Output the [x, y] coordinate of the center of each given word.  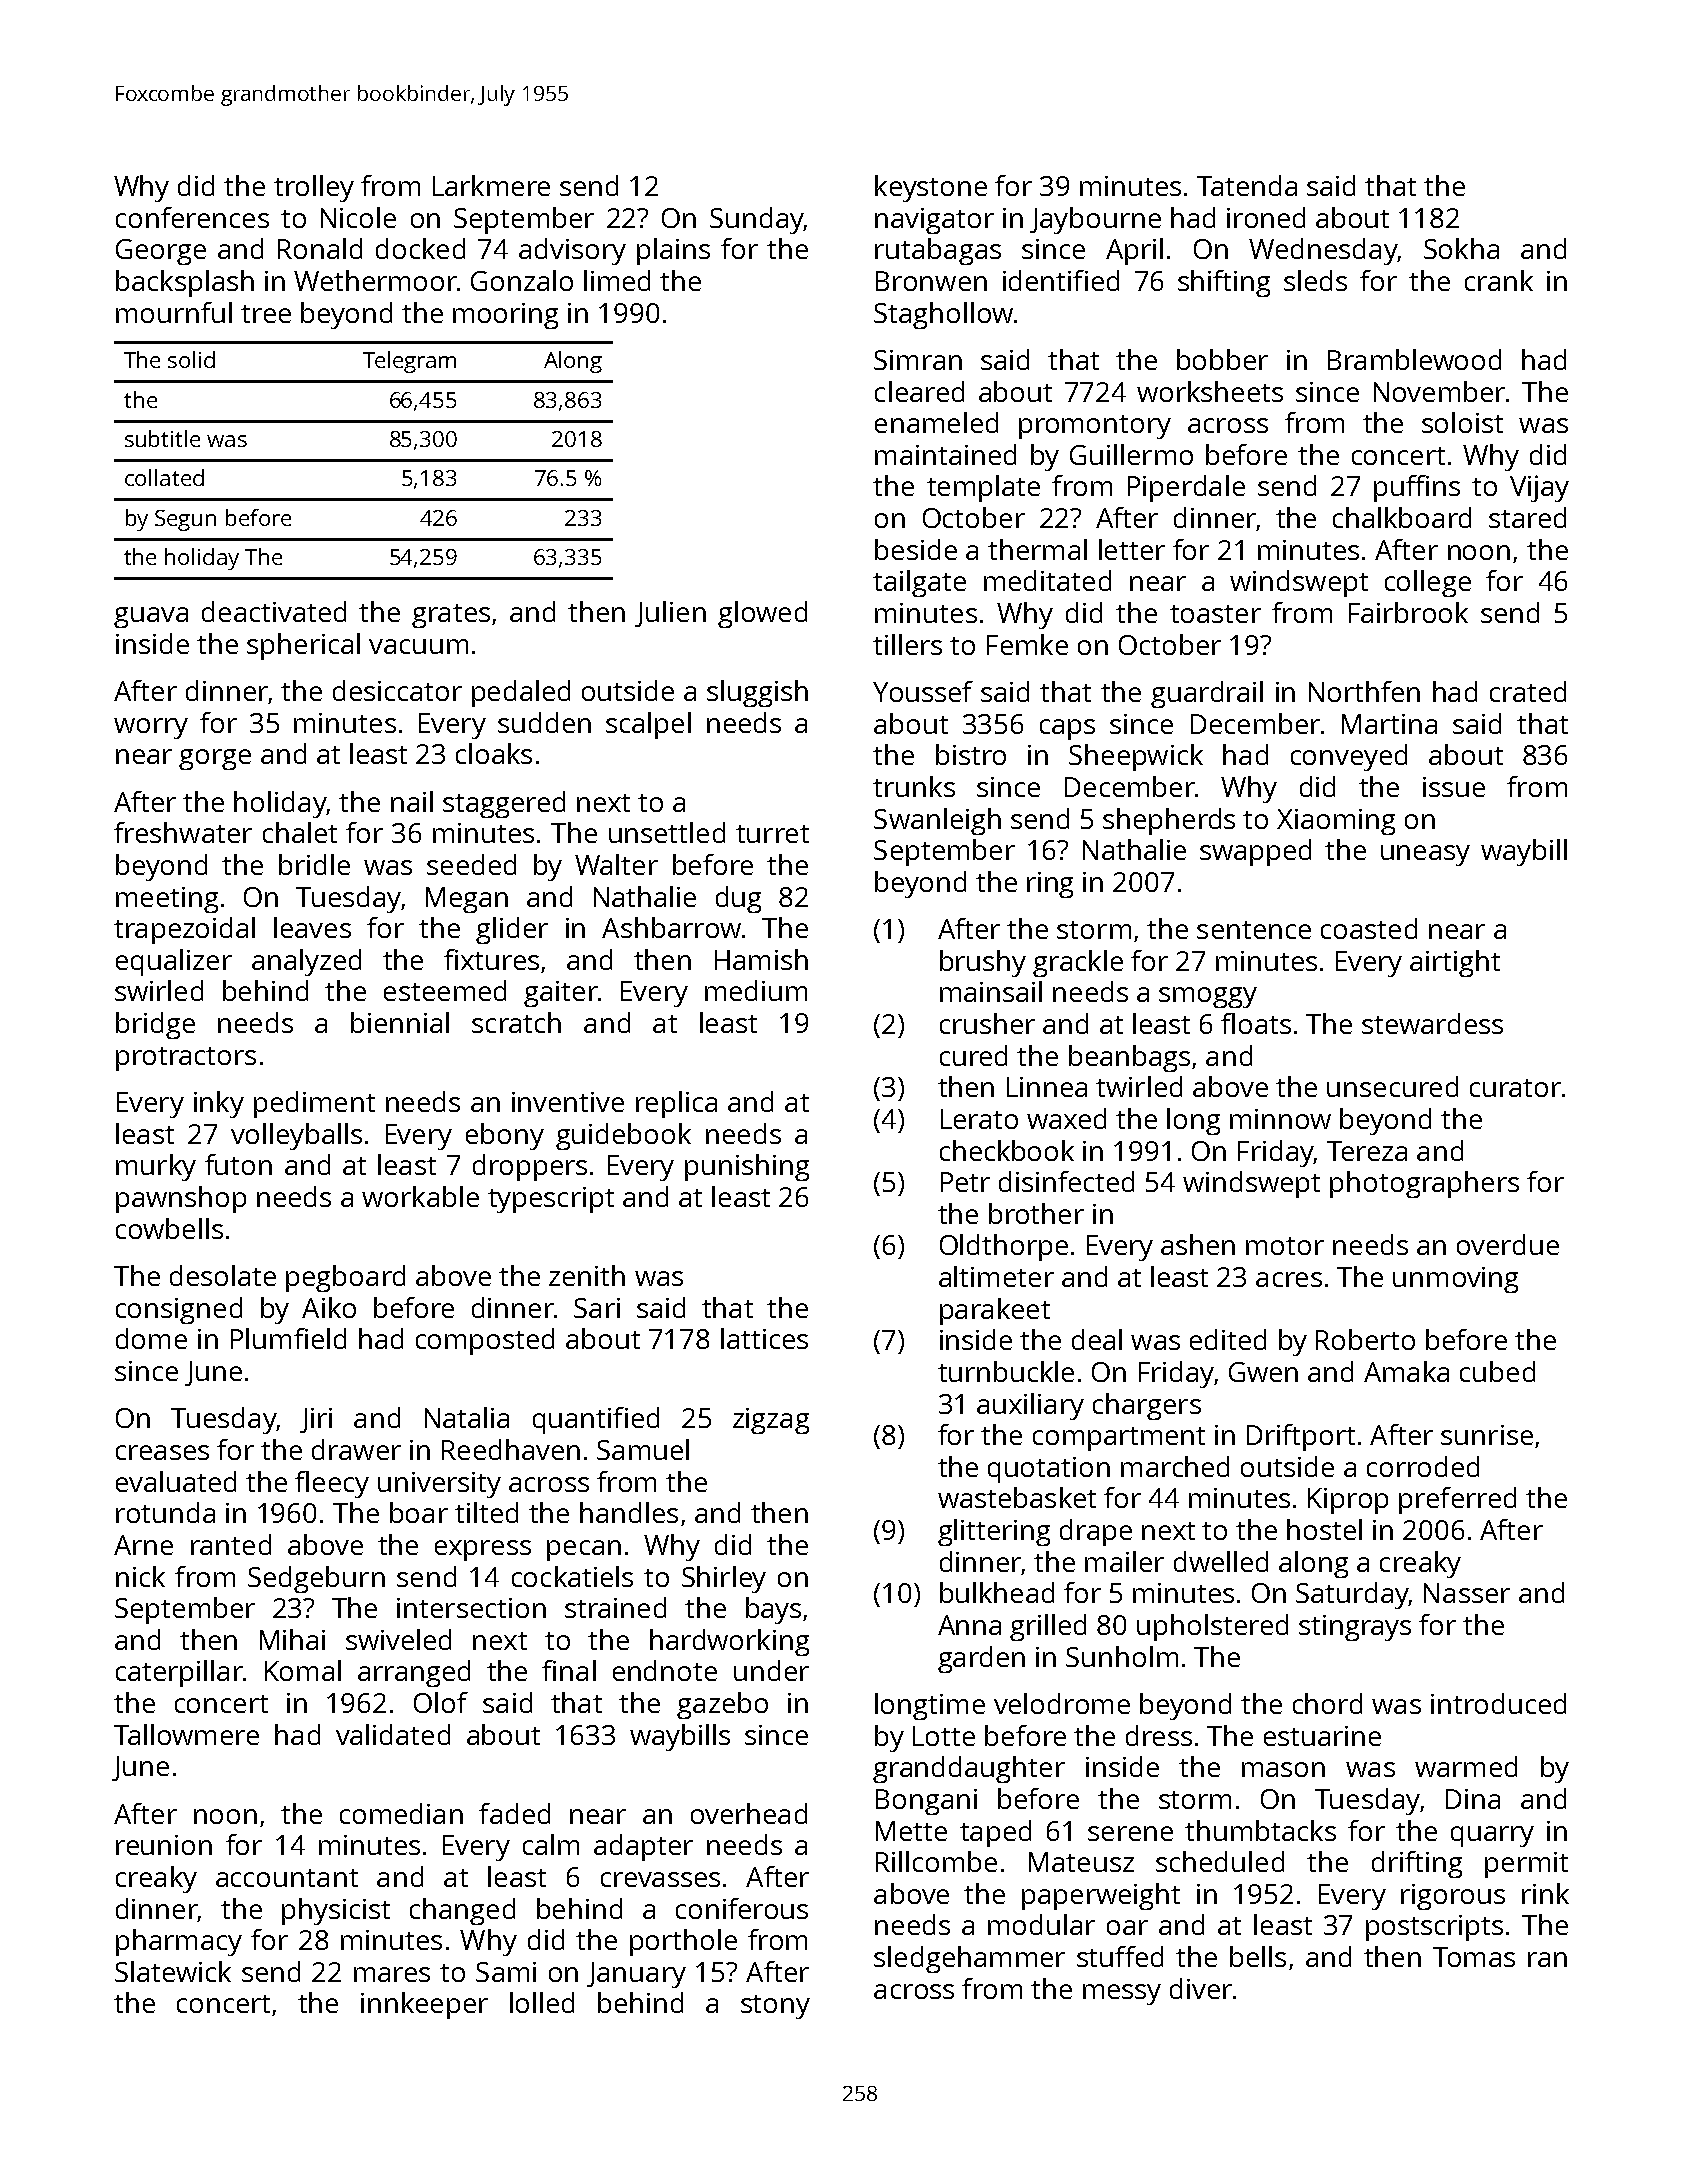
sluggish [757, 693]
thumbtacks [1260, 1830]
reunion [164, 1845]
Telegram [409, 362]
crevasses [660, 1879]
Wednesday [1323, 251]
